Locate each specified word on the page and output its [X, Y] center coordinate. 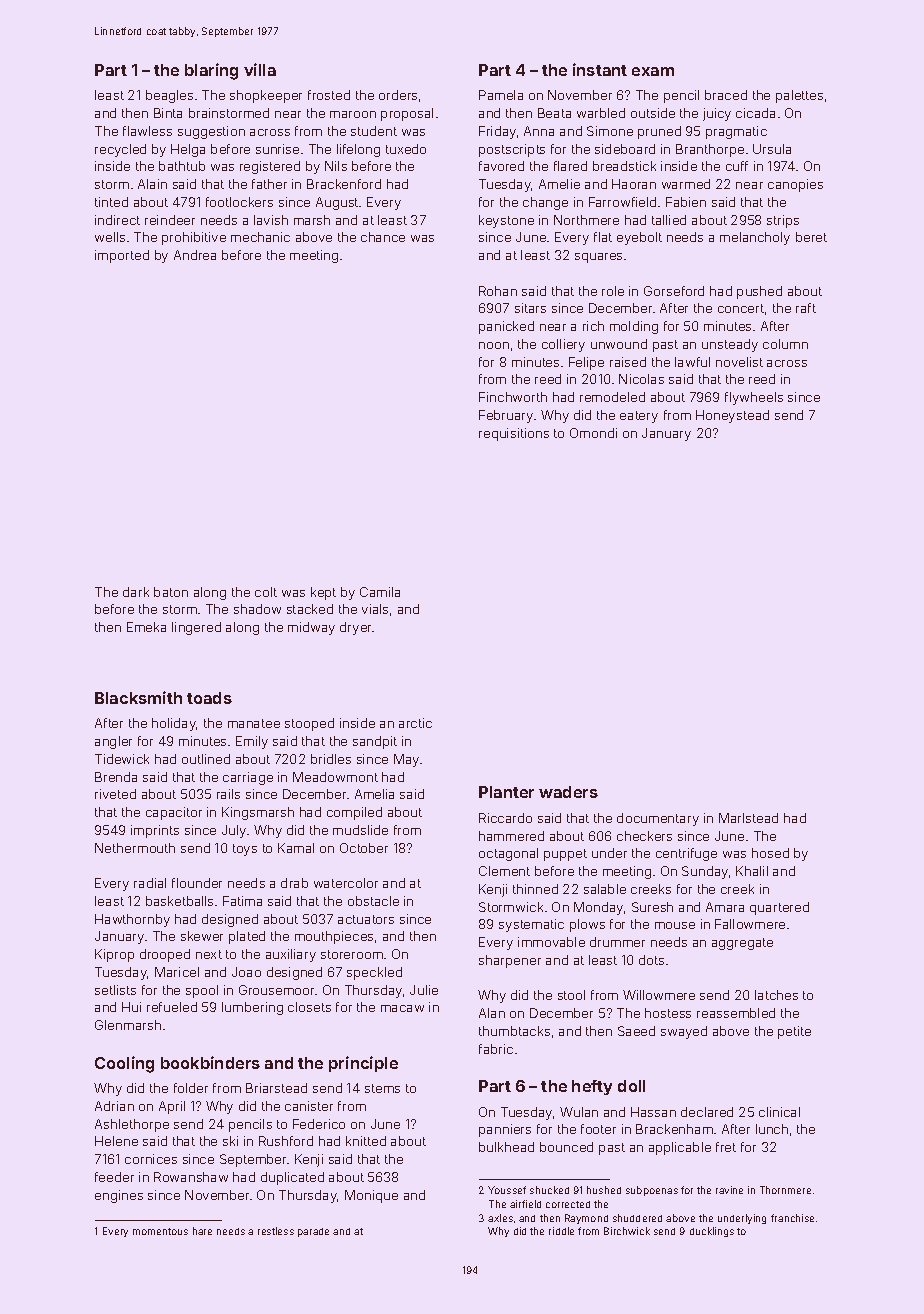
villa [260, 69]
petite [794, 1032]
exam [653, 71]
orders [398, 95]
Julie [424, 990]
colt [266, 592]
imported [122, 256]
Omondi [593, 433]
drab [294, 883]
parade [313, 1232]
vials [375, 609]
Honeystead [732, 416]
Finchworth [513, 397]
